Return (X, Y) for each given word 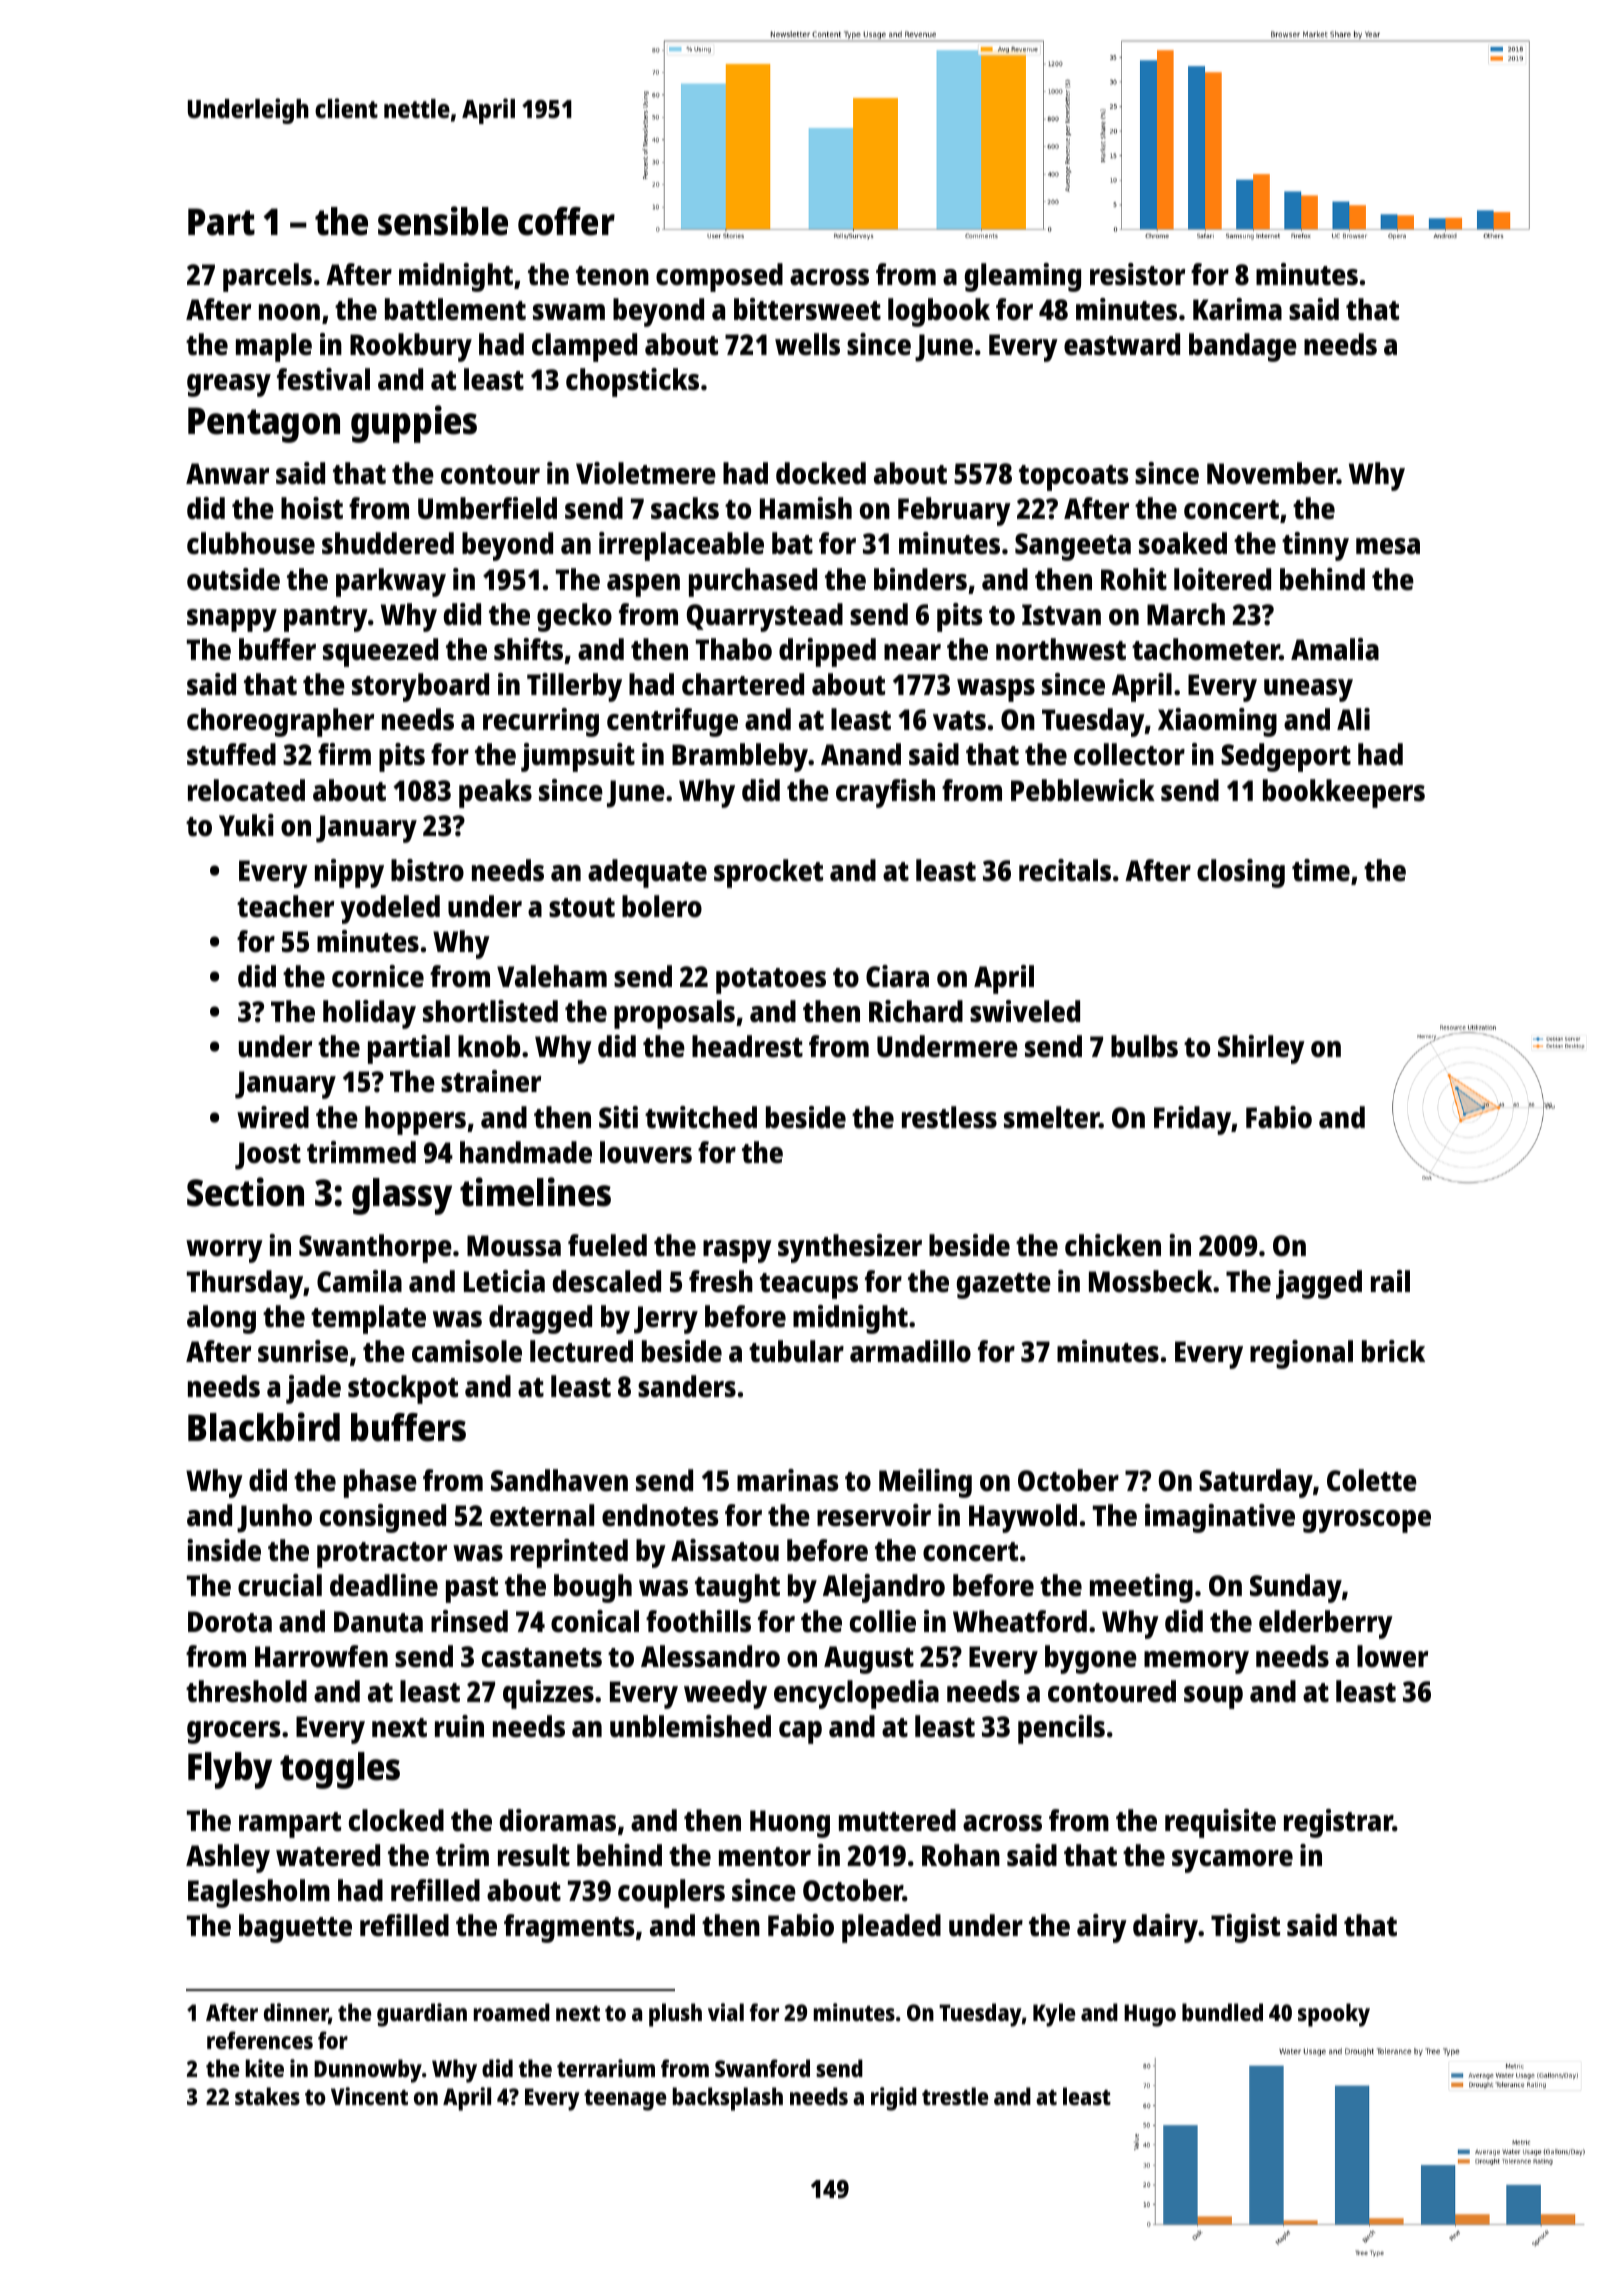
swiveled (1025, 1011)
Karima (1237, 309)
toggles (340, 1770)
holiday (369, 1014)
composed (719, 277)
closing (1241, 873)
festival (323, 379)
